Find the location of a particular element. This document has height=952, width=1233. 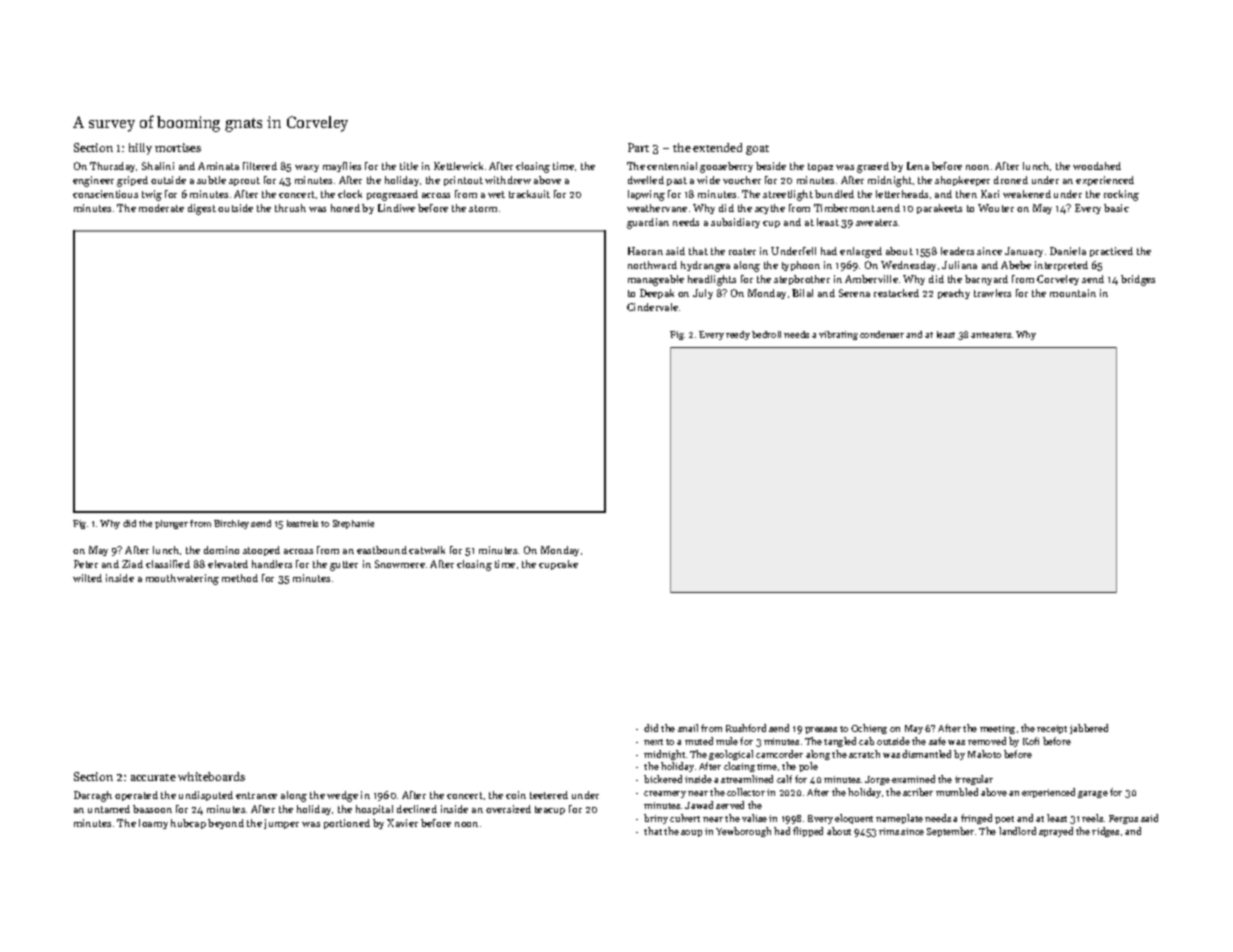

Cindervale is located at coordinates (652, 307).
